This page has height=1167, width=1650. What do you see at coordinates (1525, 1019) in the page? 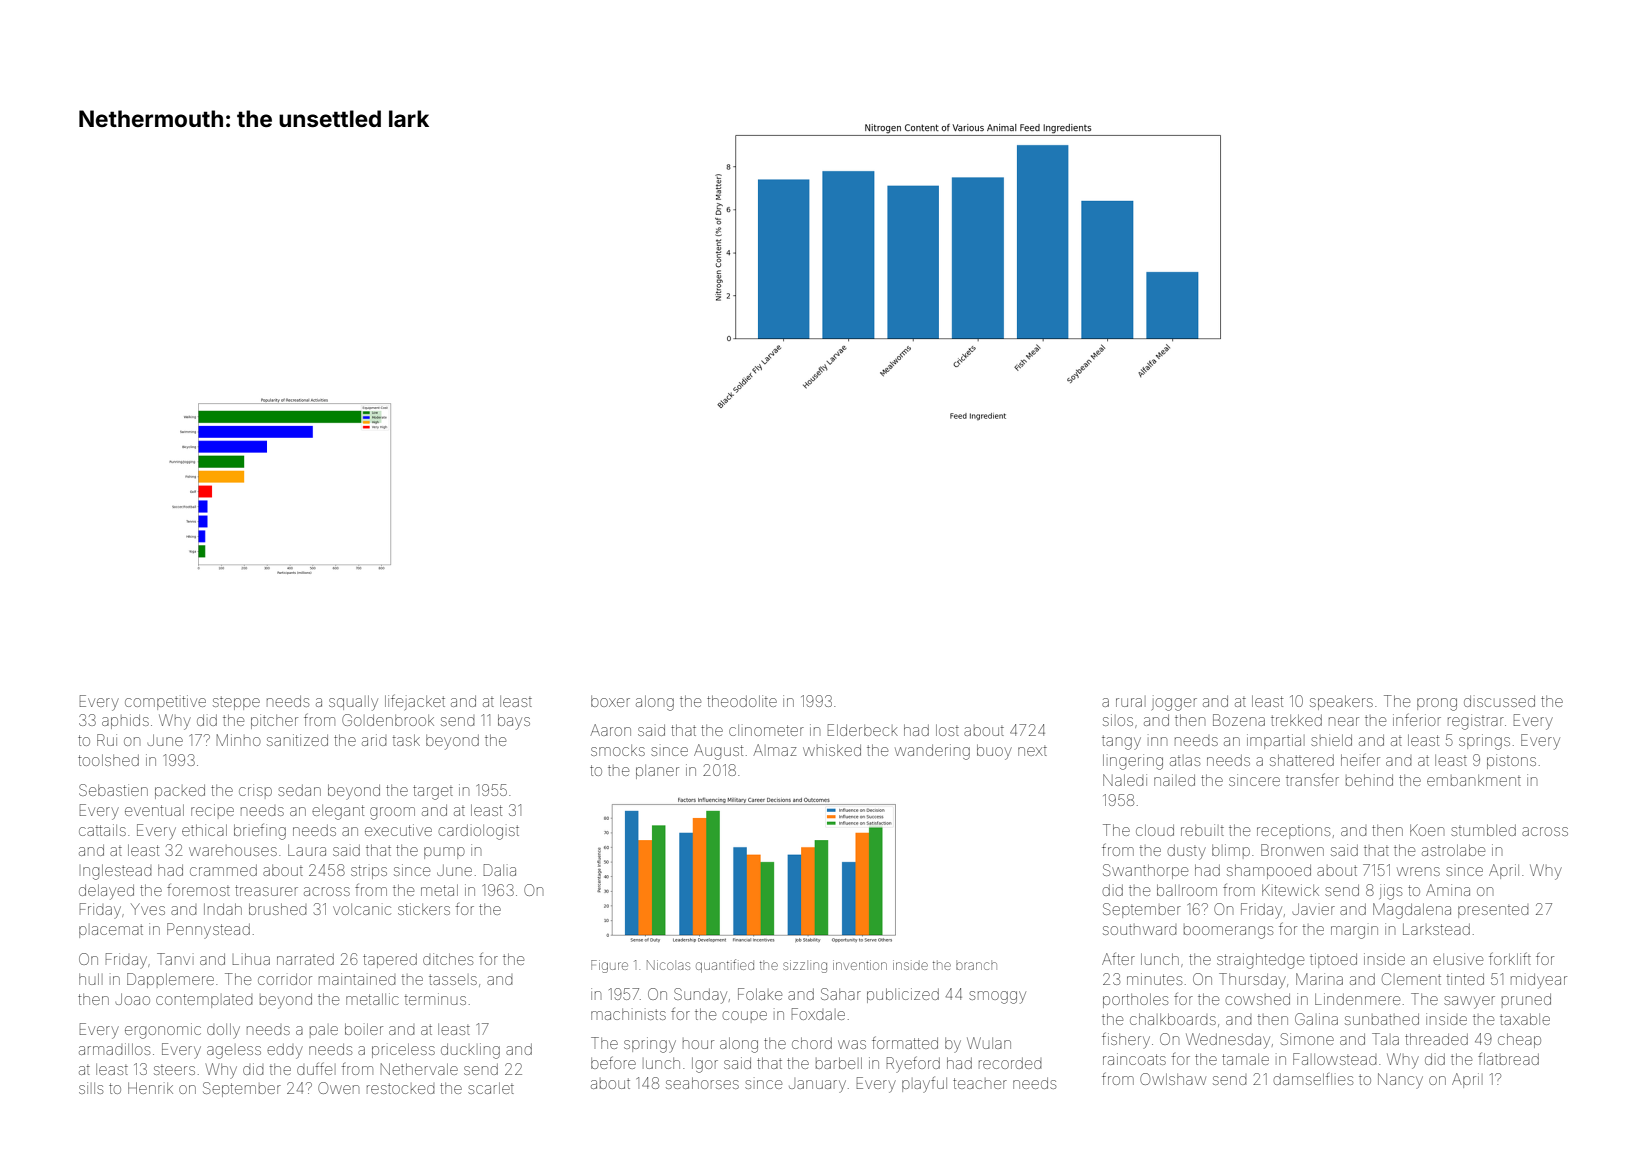
I see `taxable` at bounding box center [1525, 1019].
